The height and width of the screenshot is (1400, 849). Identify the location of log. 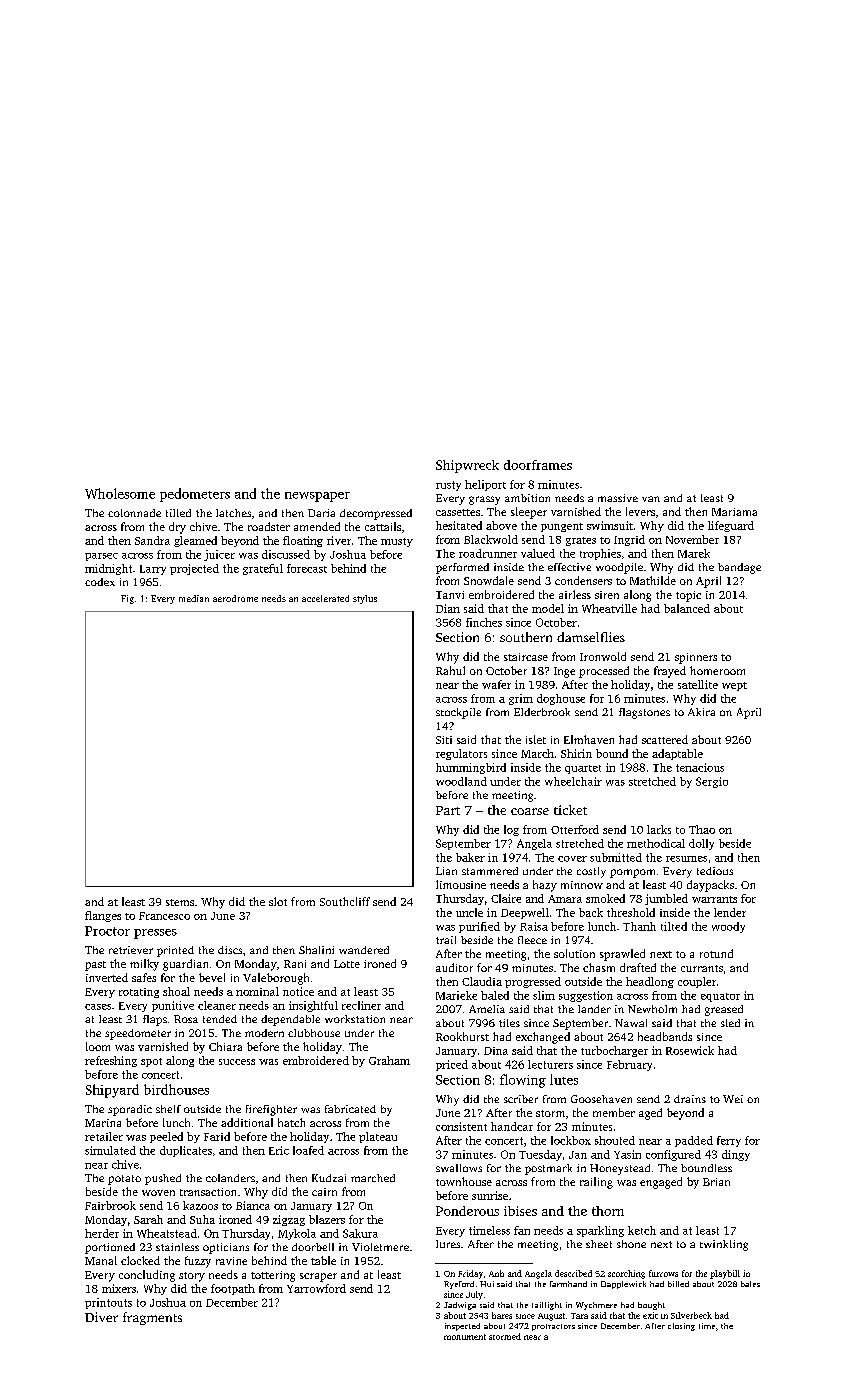
(511, 830).
